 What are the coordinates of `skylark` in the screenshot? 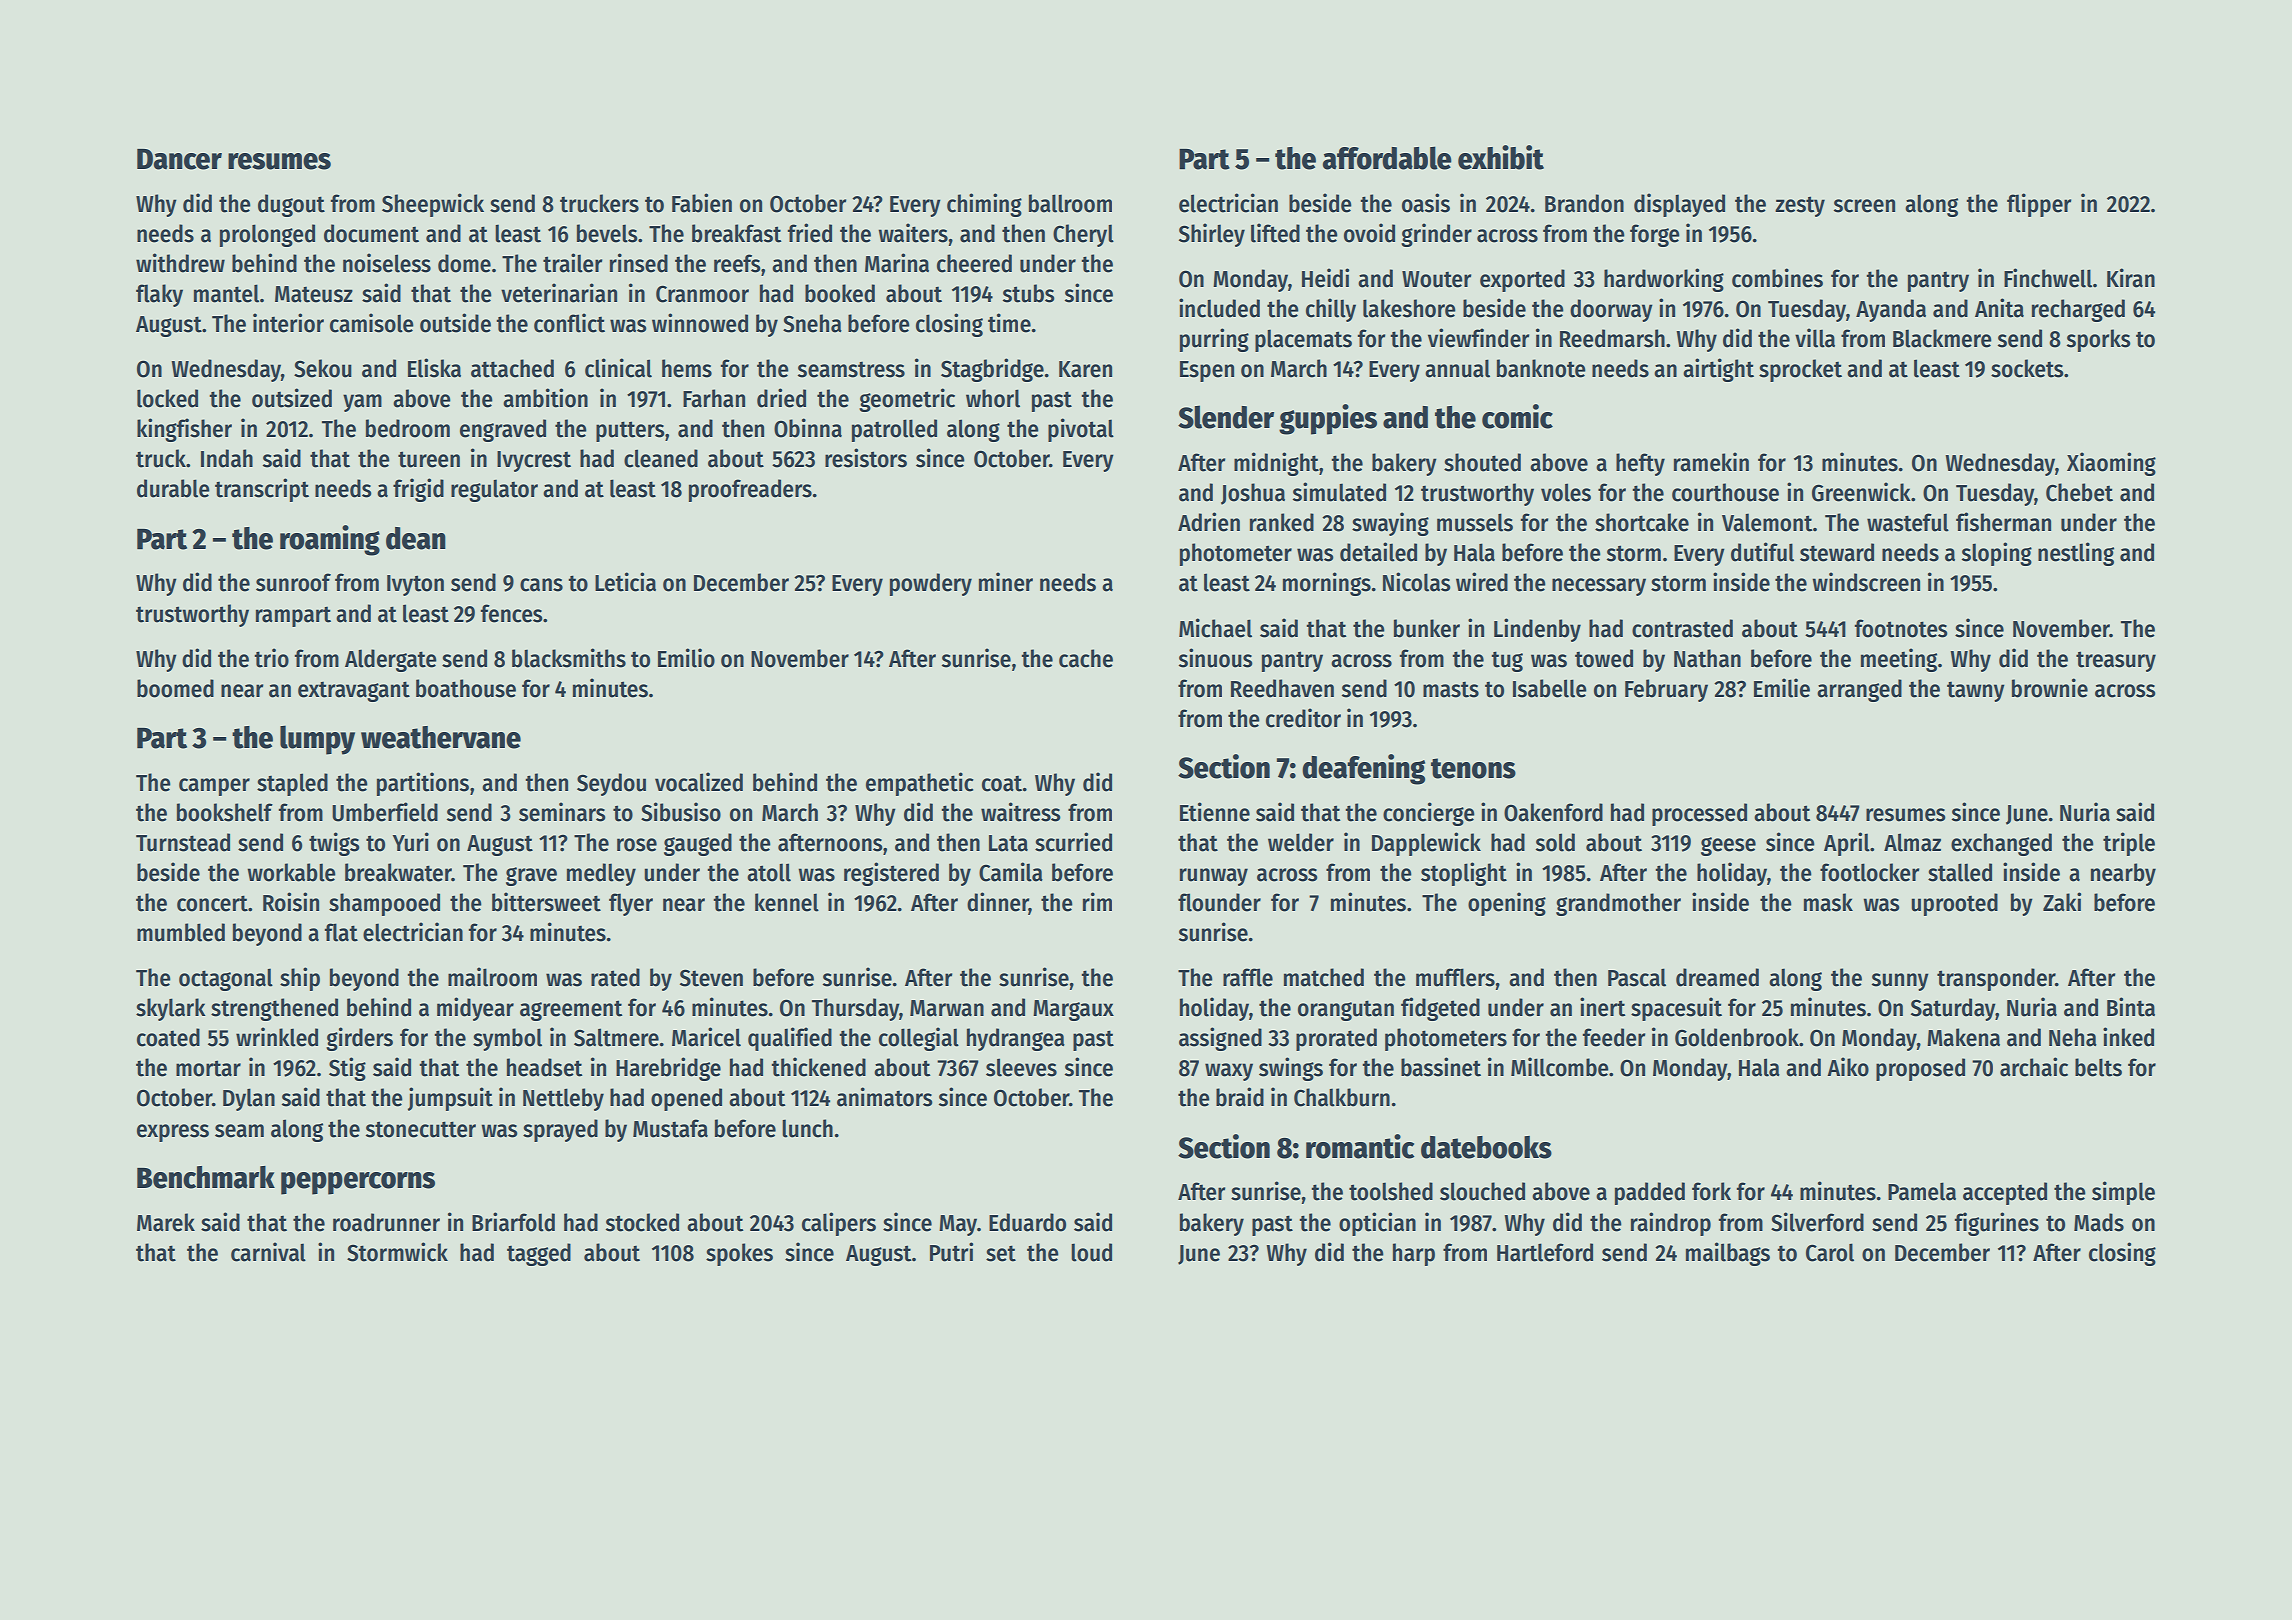 It's located at (171, 1009).
